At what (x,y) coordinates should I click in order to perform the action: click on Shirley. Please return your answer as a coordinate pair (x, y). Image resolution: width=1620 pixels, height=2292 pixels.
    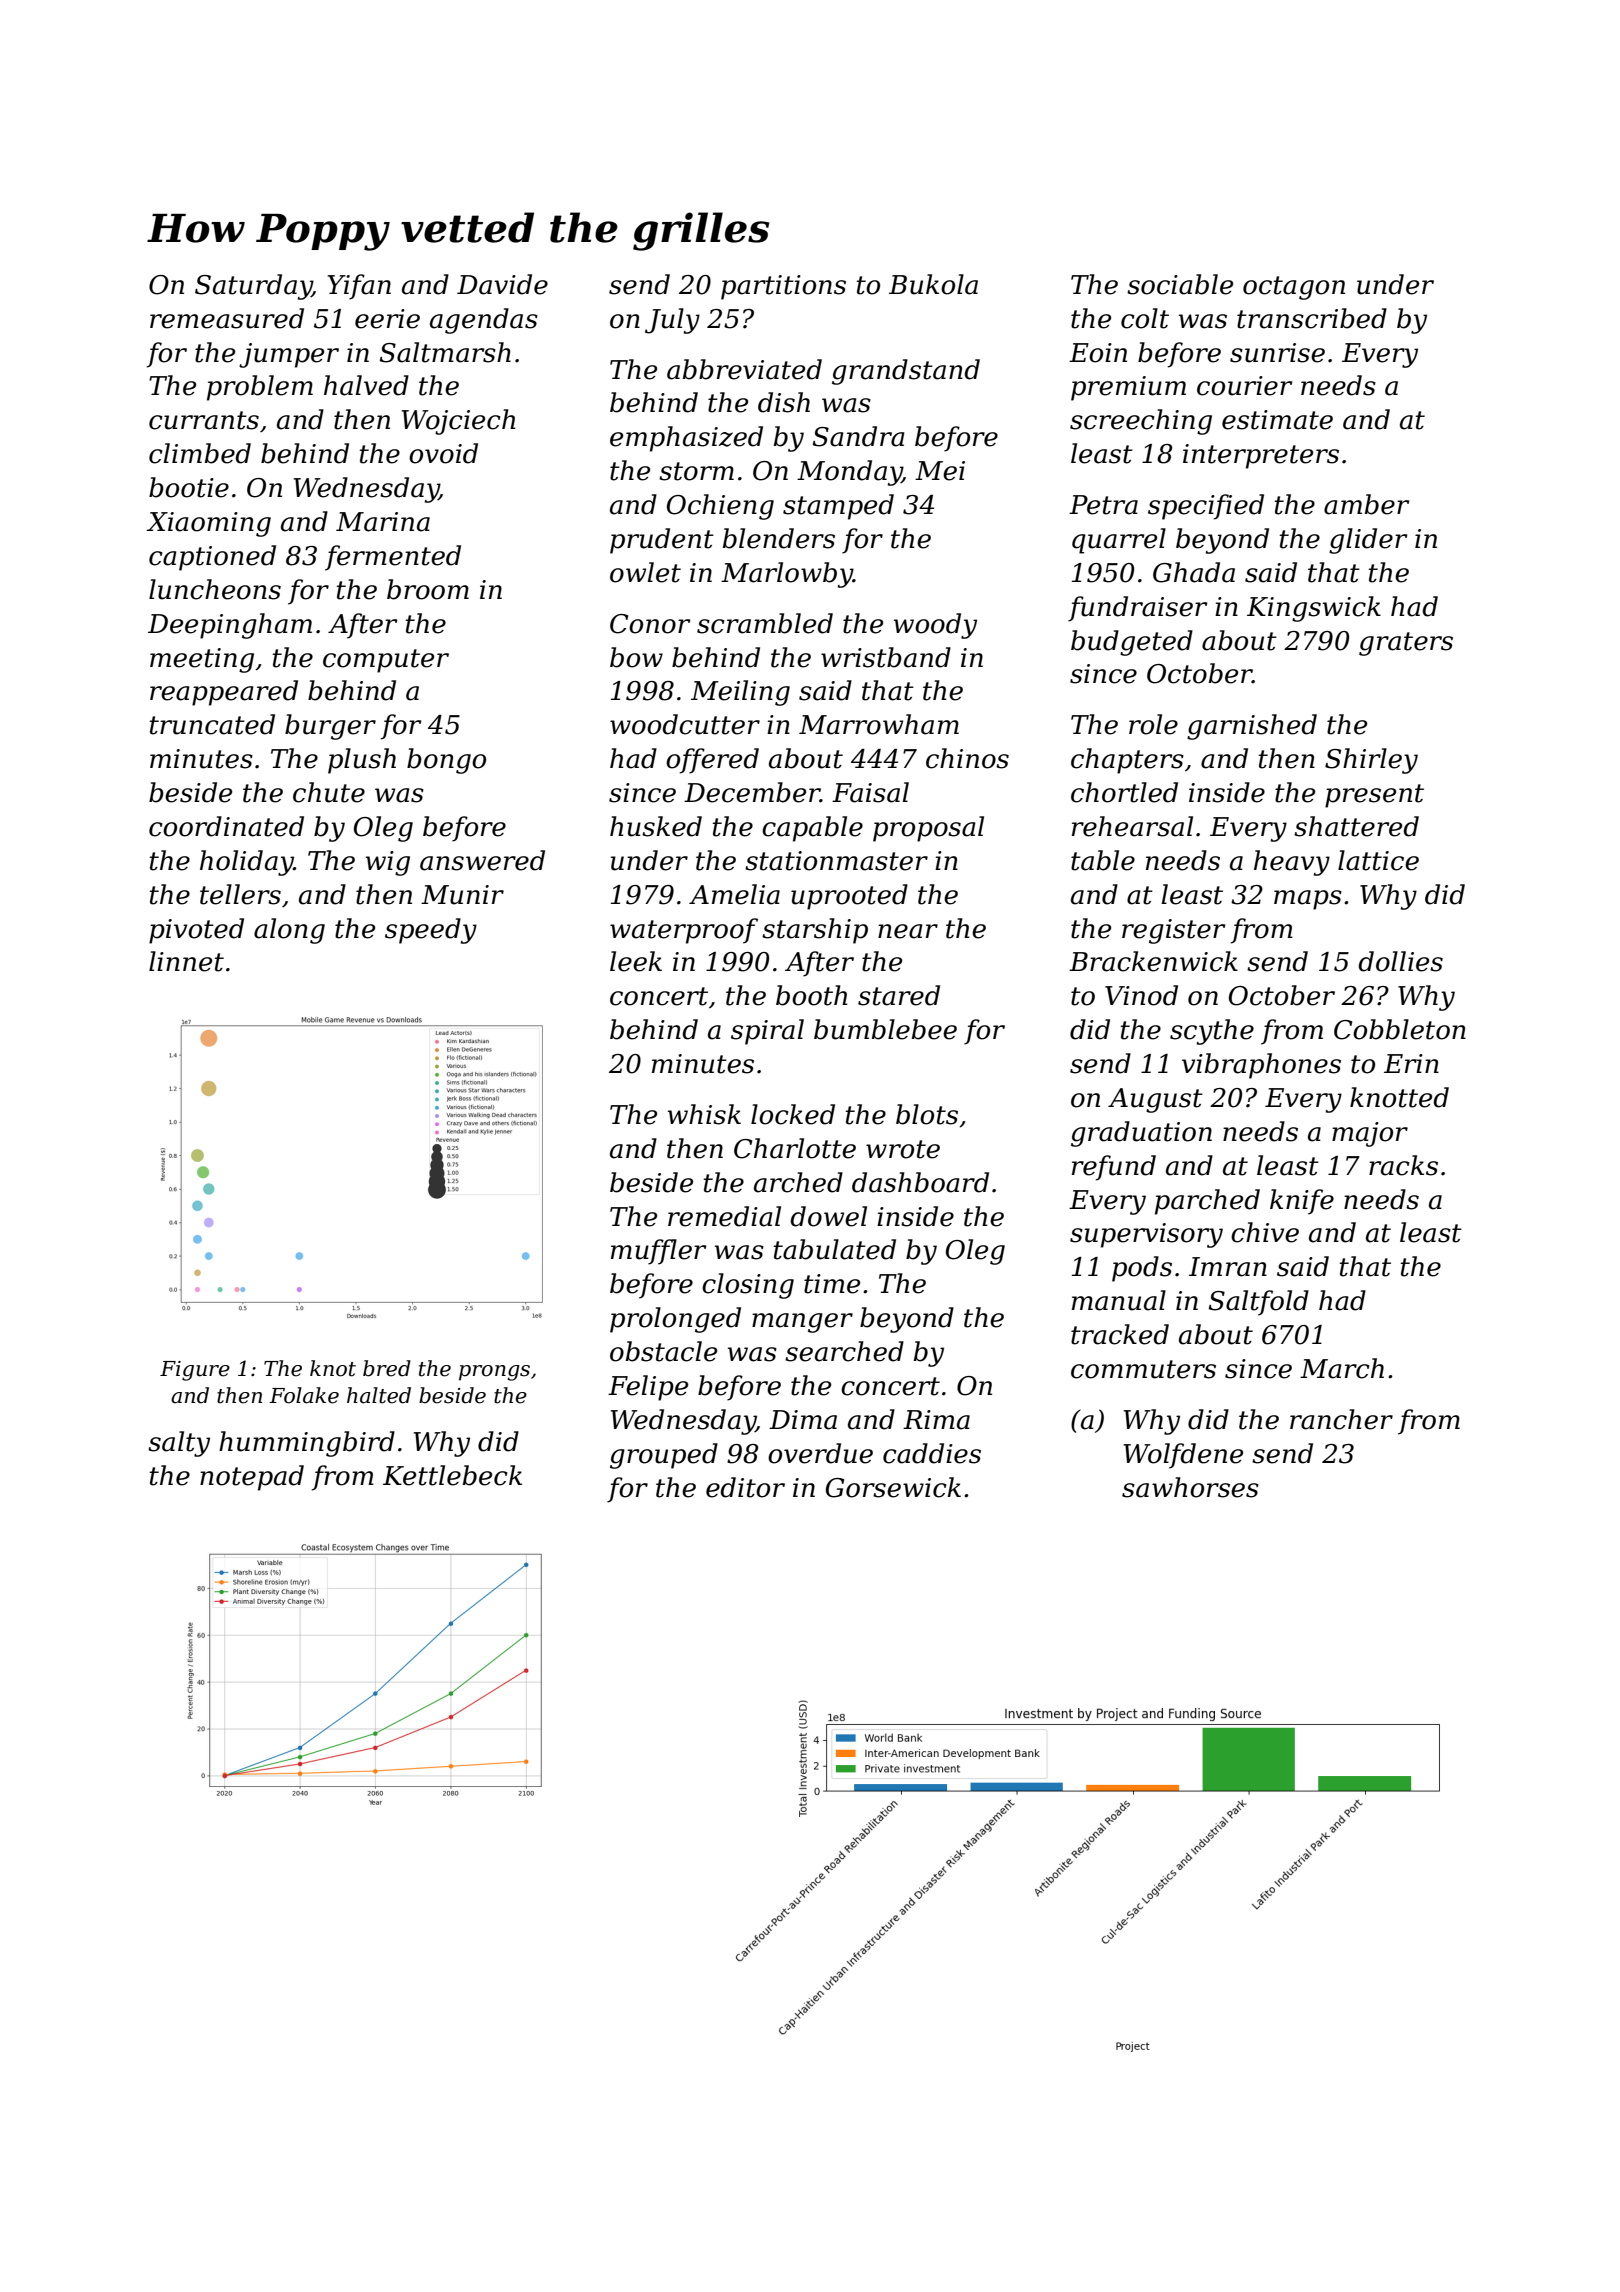
    Looking at the image, I should click on (1371, 761).
